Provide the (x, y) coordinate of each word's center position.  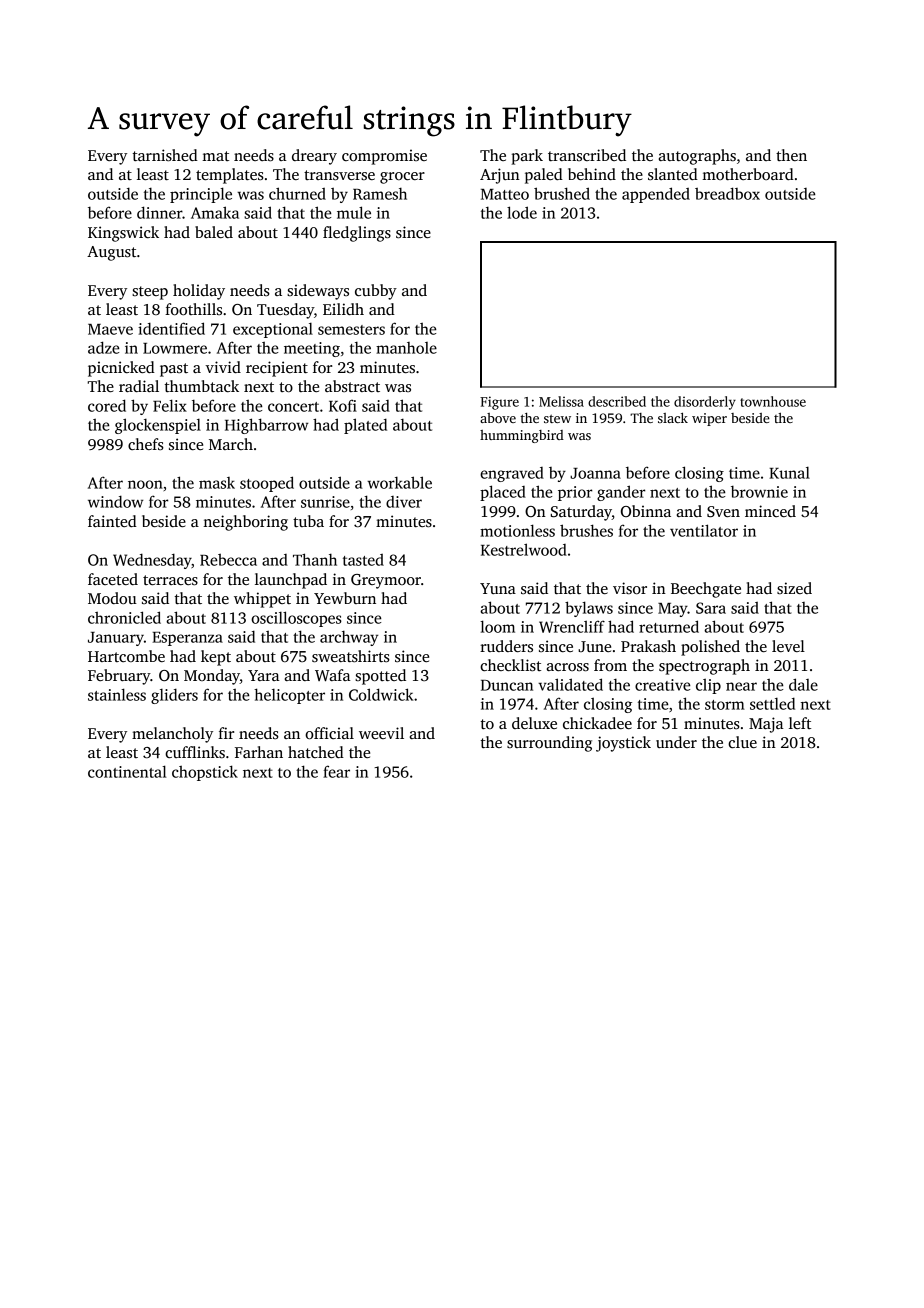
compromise (384, 157)
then (791, 155)
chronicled (124, 617)
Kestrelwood (524, 549)
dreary (314, 157)
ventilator (704, 530)
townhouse (773, 401)
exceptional (273, 330)
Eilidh (343, 309)
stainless (117, 694)
